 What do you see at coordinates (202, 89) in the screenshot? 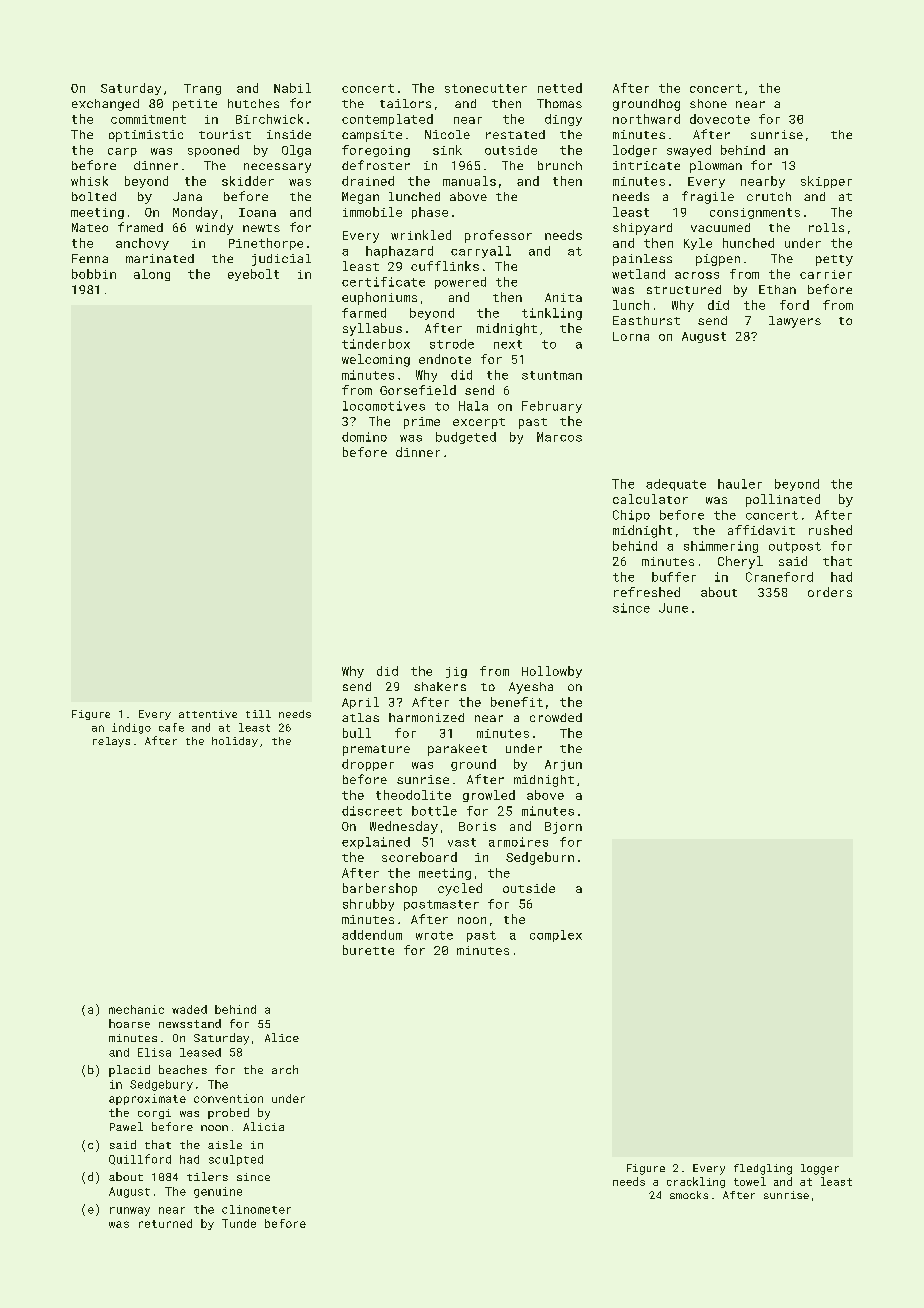
I see `Trang` at bounding box center [202, 89].
